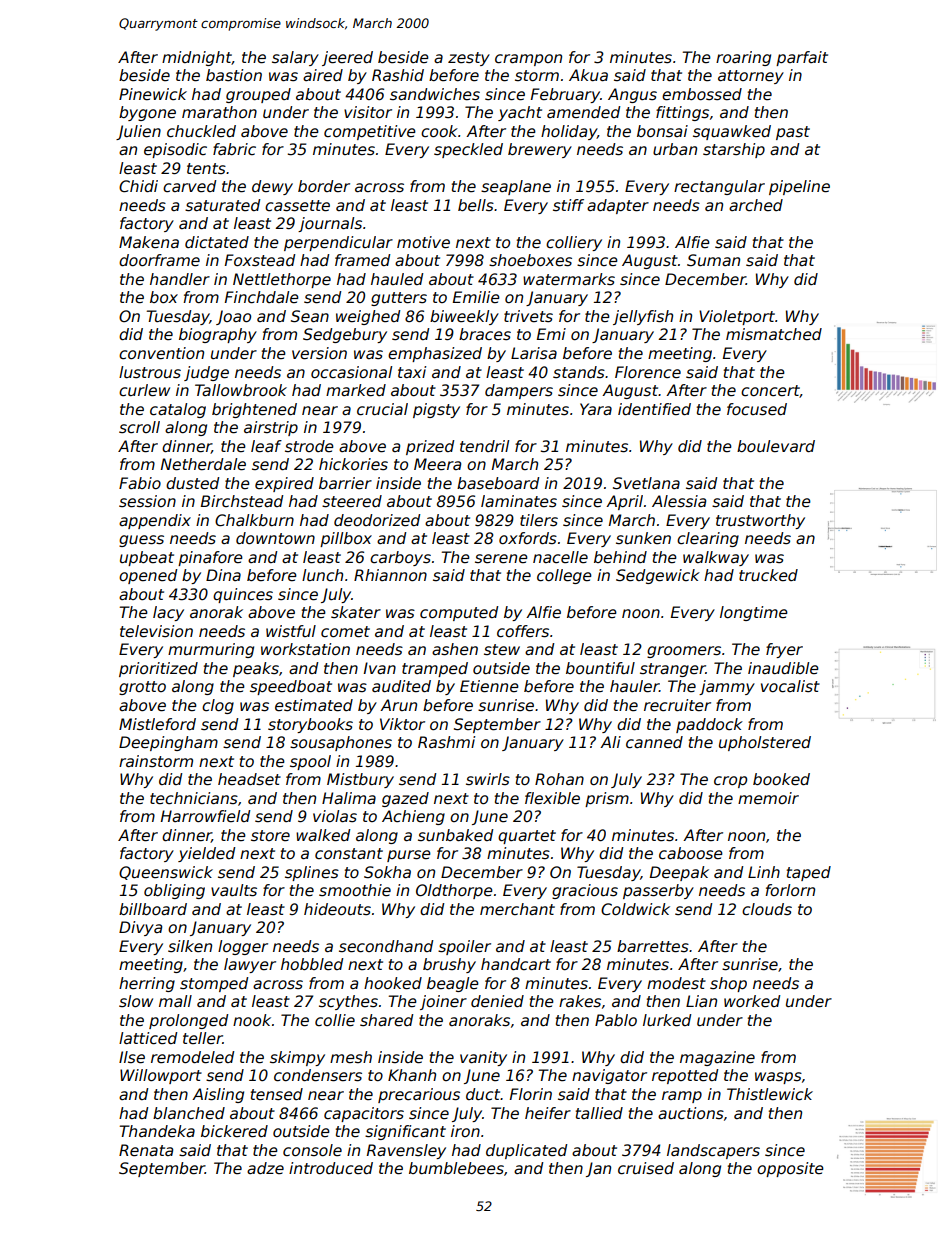  I want to click on Joao, so click(233, 317).
